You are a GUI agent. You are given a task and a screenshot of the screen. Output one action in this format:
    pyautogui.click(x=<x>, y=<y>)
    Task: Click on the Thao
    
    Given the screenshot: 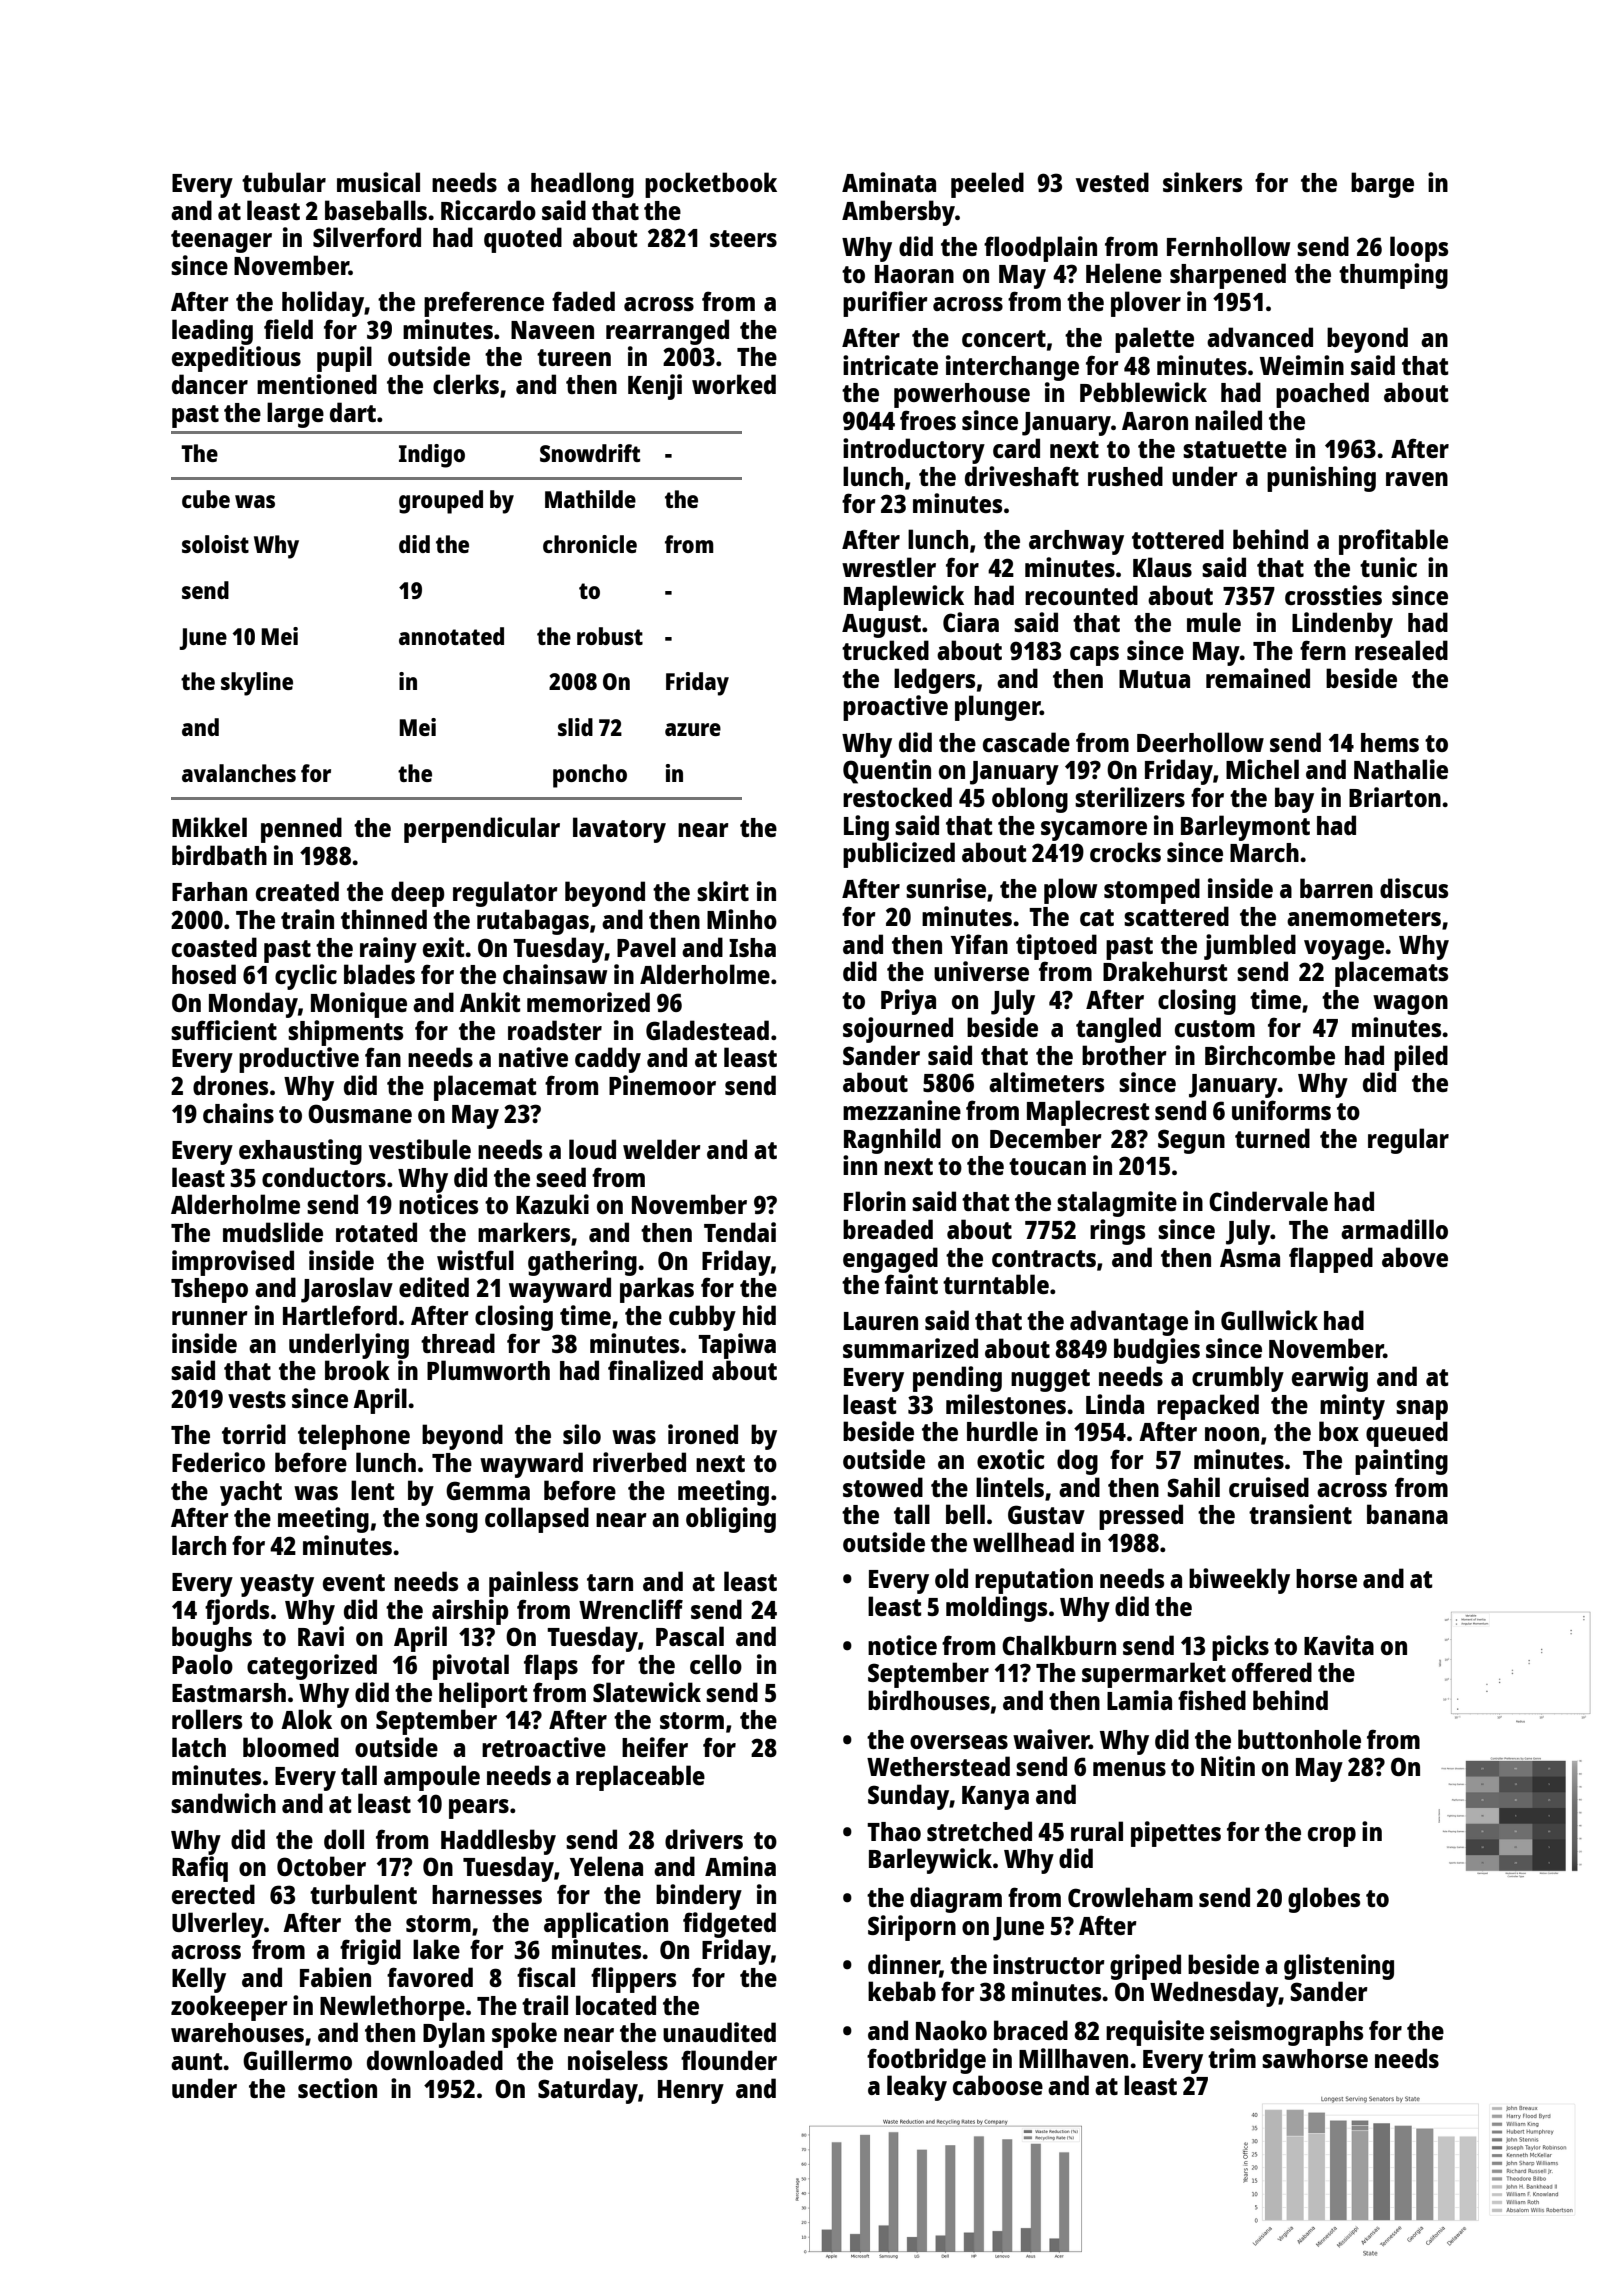 What is the action you would take?
    pyautogui.click(x=894, y=1831)
